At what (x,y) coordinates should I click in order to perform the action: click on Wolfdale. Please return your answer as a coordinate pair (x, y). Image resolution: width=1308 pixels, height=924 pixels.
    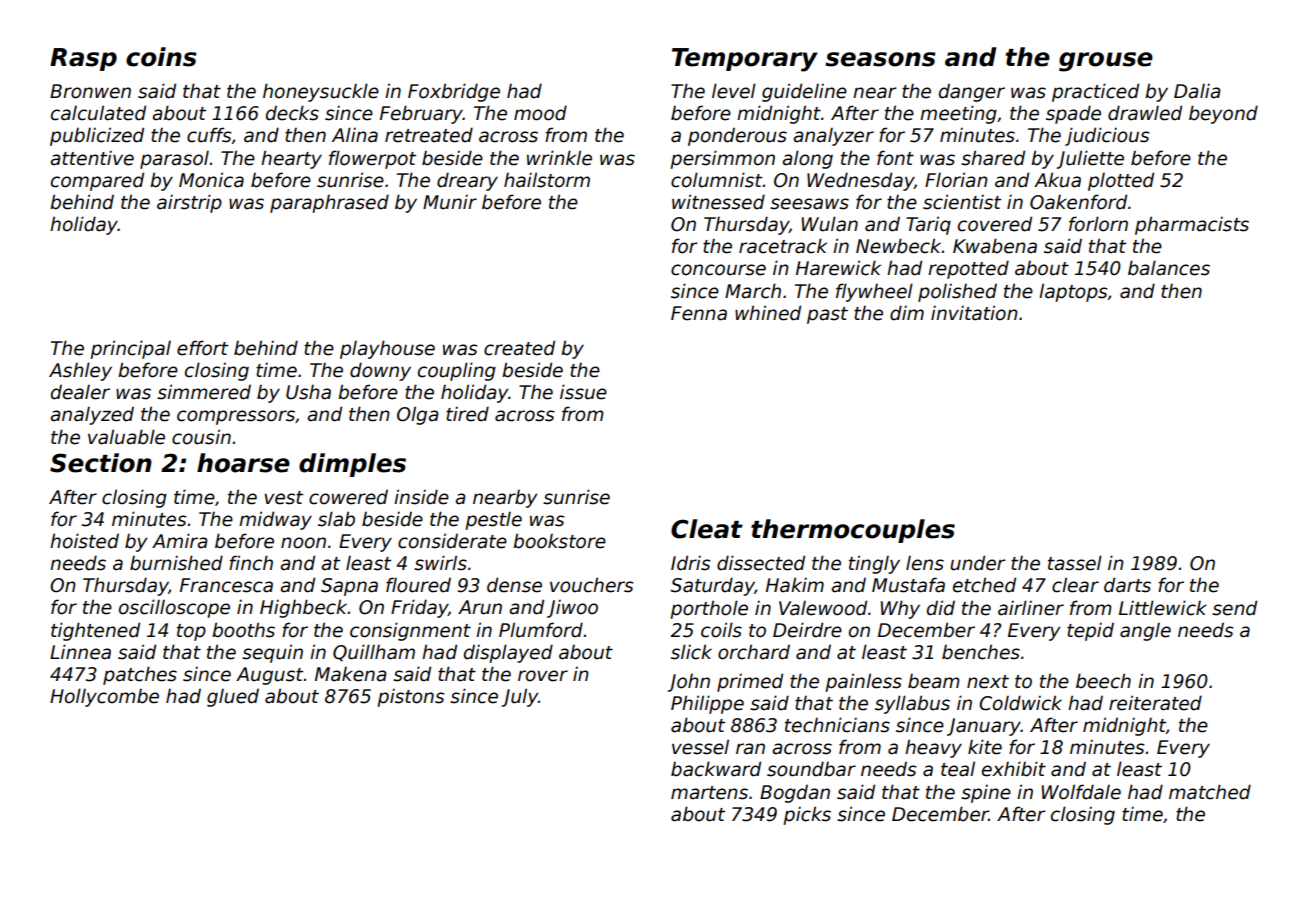
    Looking at the image, I should click on (1081, 792).
